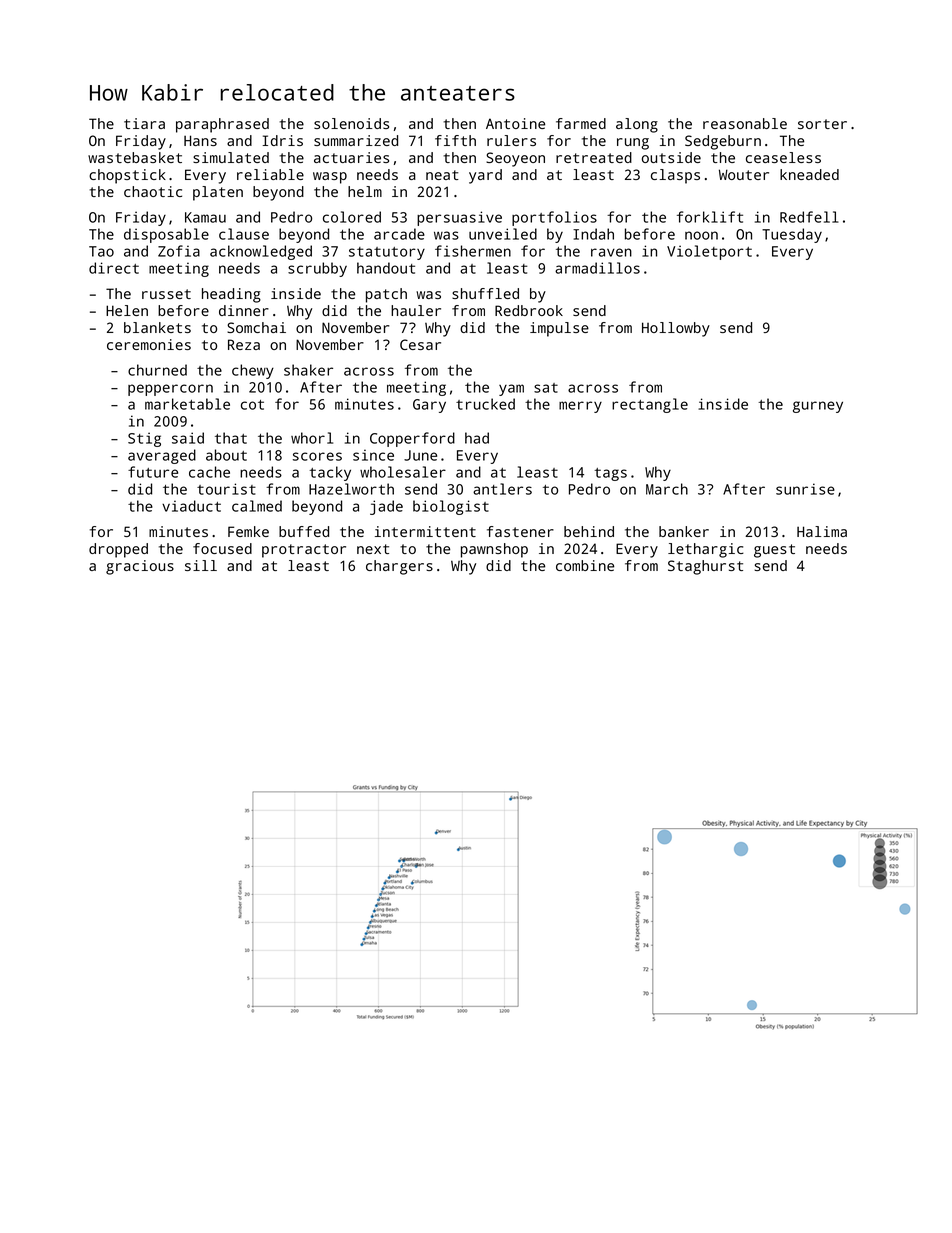 The height and width of the screenshot is (1233, 952). What do you see at coordinates (187, 404) in the screenshot?
I see `marketable` at bounding box center [187, 404].
